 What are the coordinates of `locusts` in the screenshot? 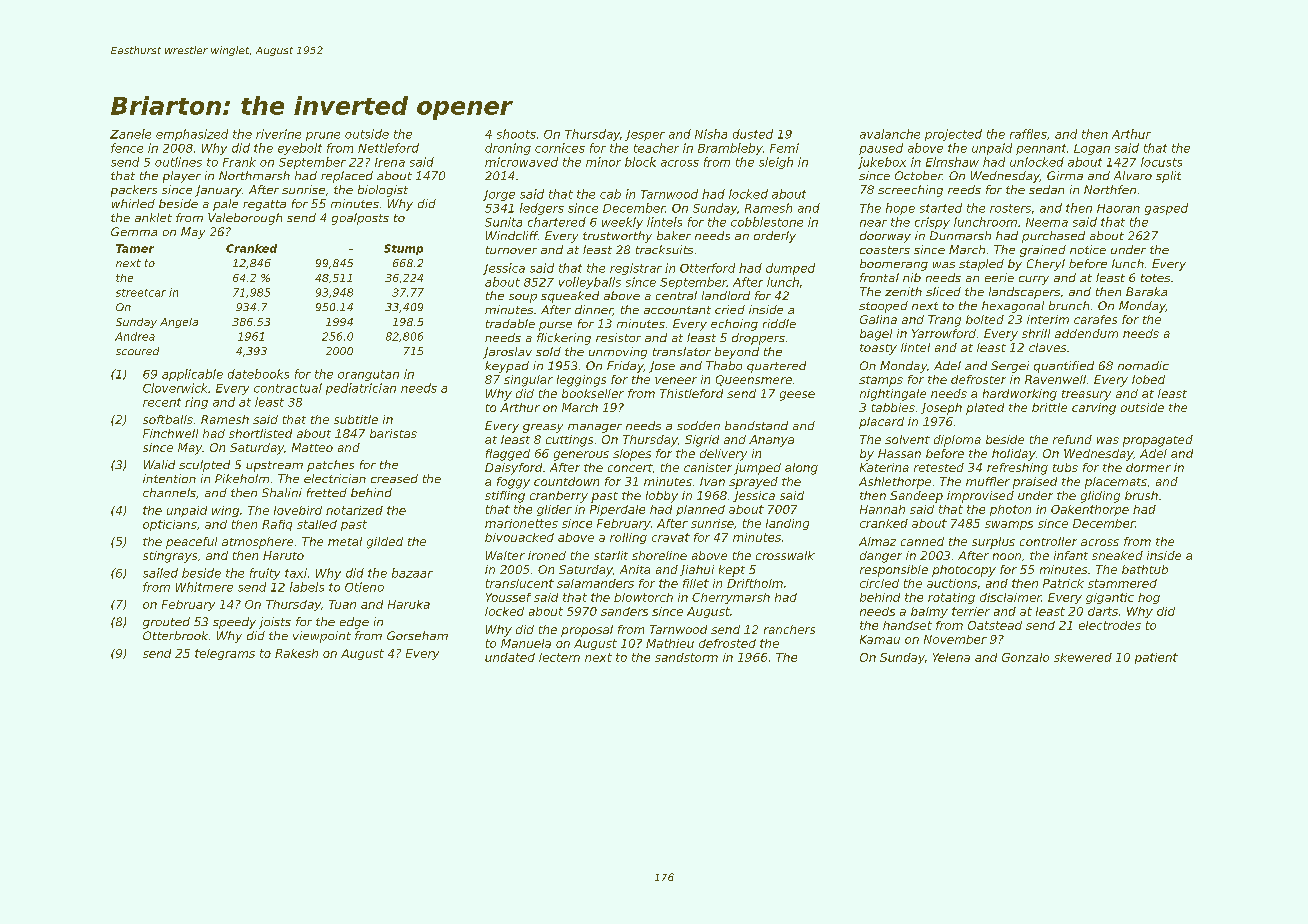 It's located at (1161, 162).
